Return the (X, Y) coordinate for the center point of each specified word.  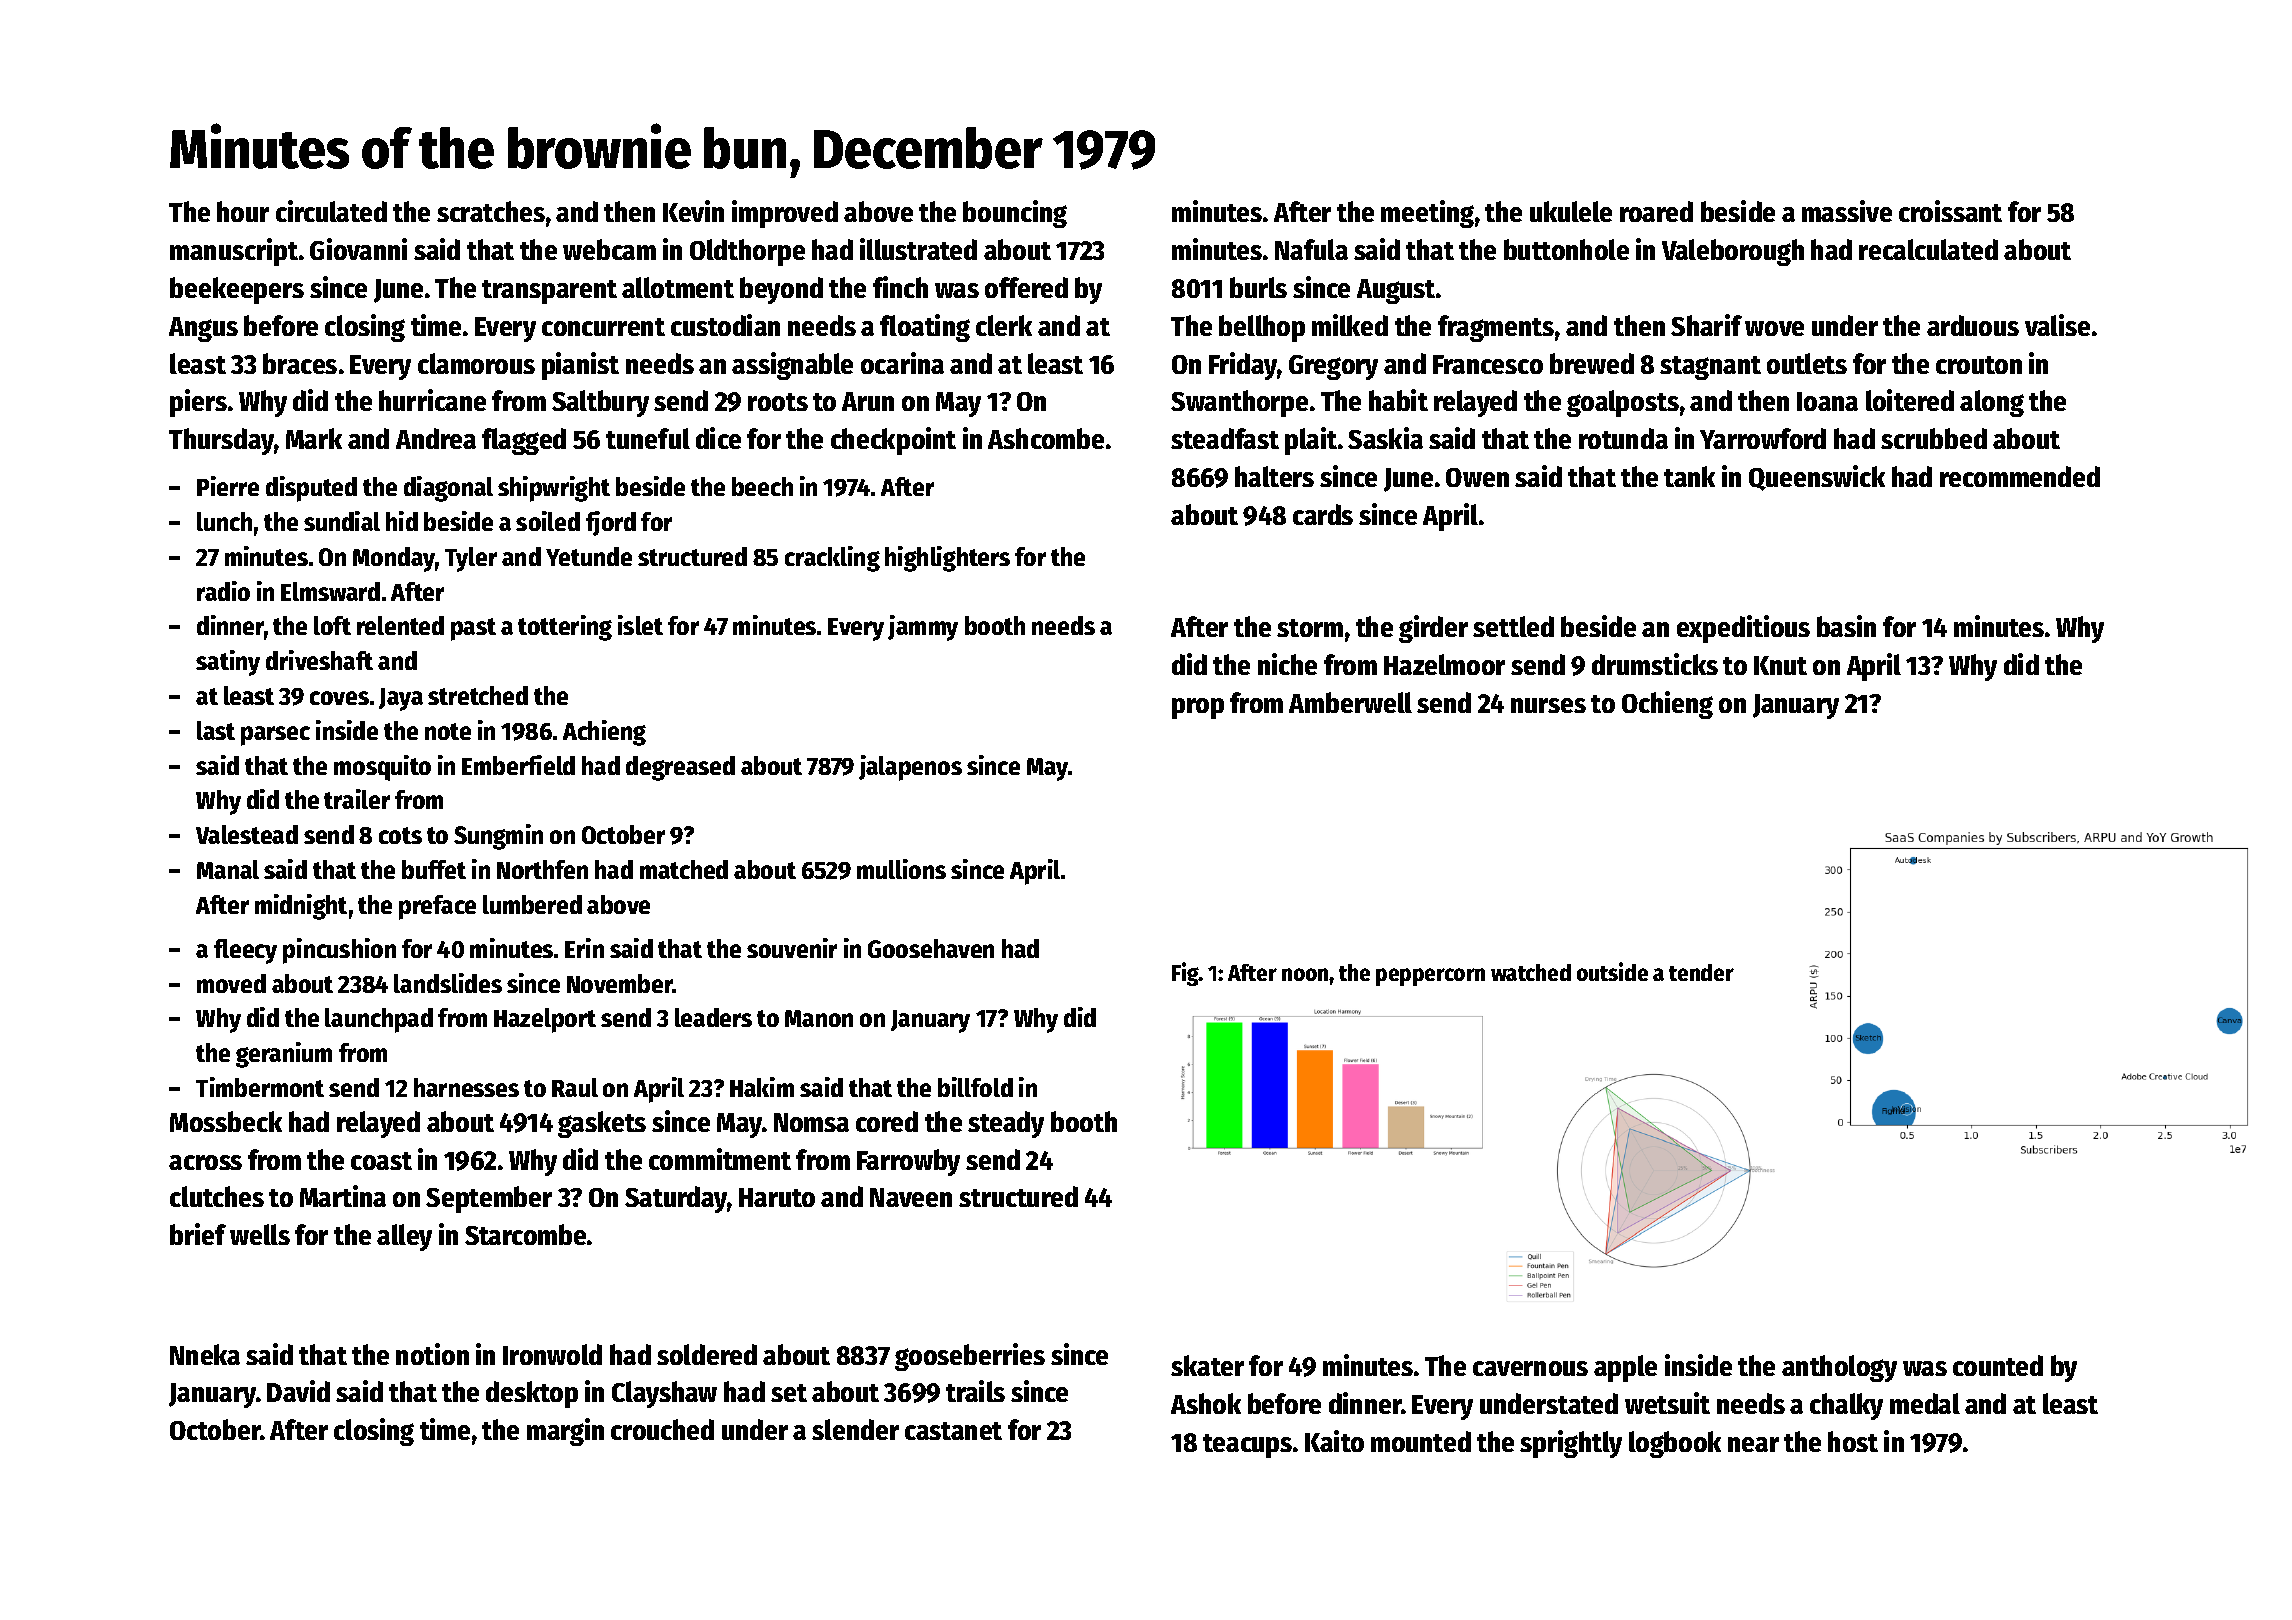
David (298, 1391)
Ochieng (1667, 705)
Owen (1477, 477)
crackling (832, 559)
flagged (524, 441)
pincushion (339, 951)
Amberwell (1350, 702)
